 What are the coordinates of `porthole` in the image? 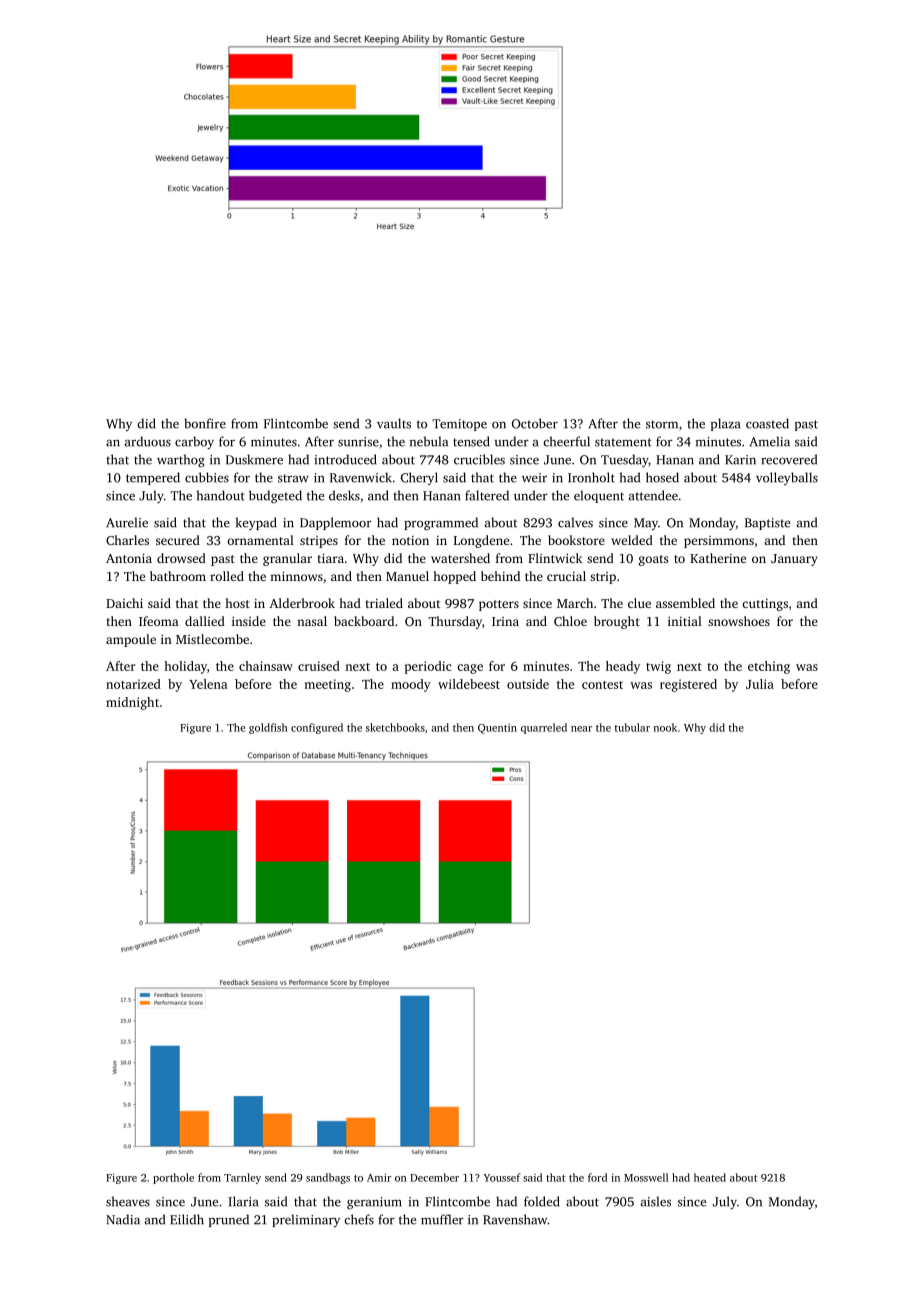 It's located at (173, 1178).
